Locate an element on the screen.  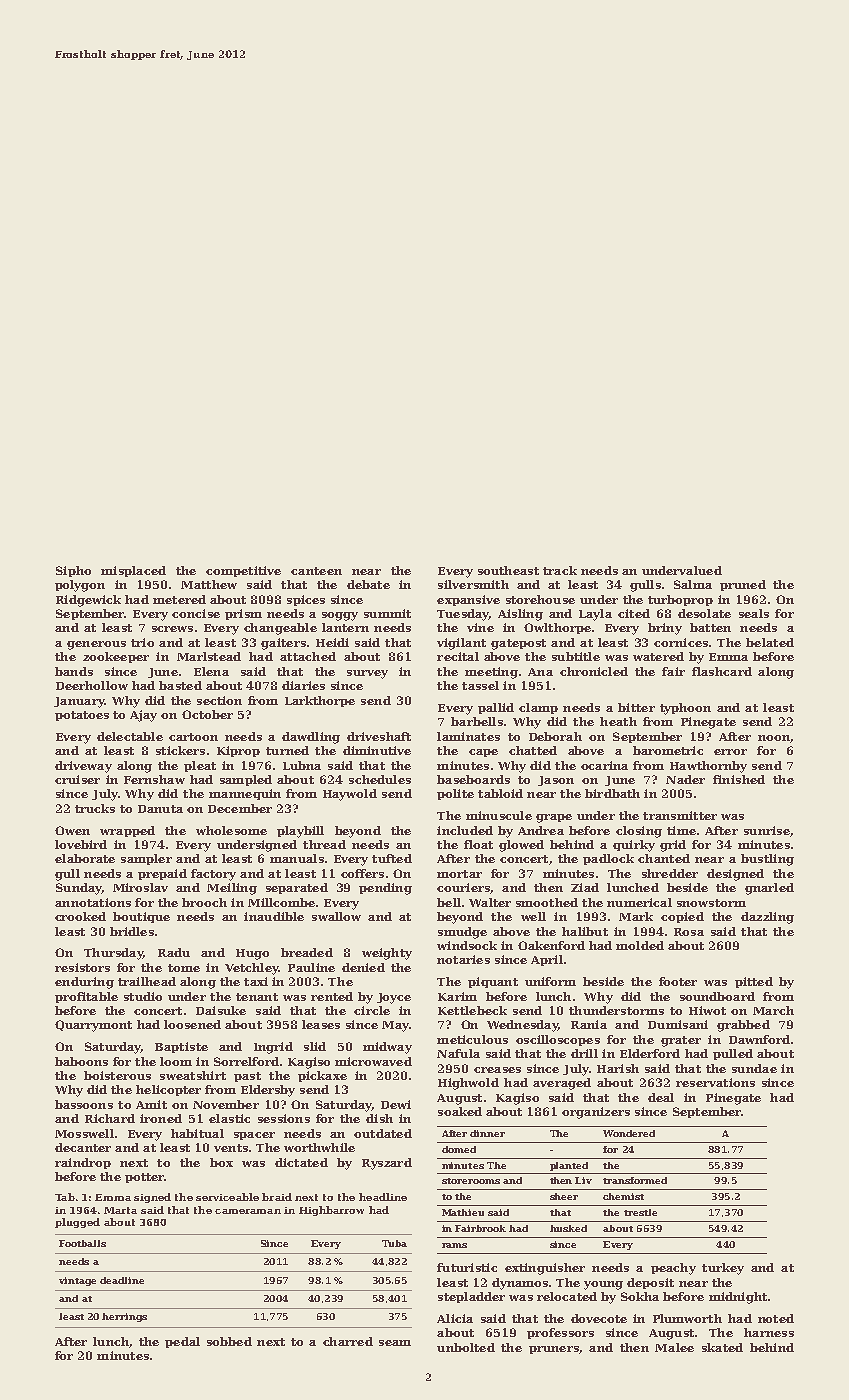
pruners is located at coordinates (554, 1350).
